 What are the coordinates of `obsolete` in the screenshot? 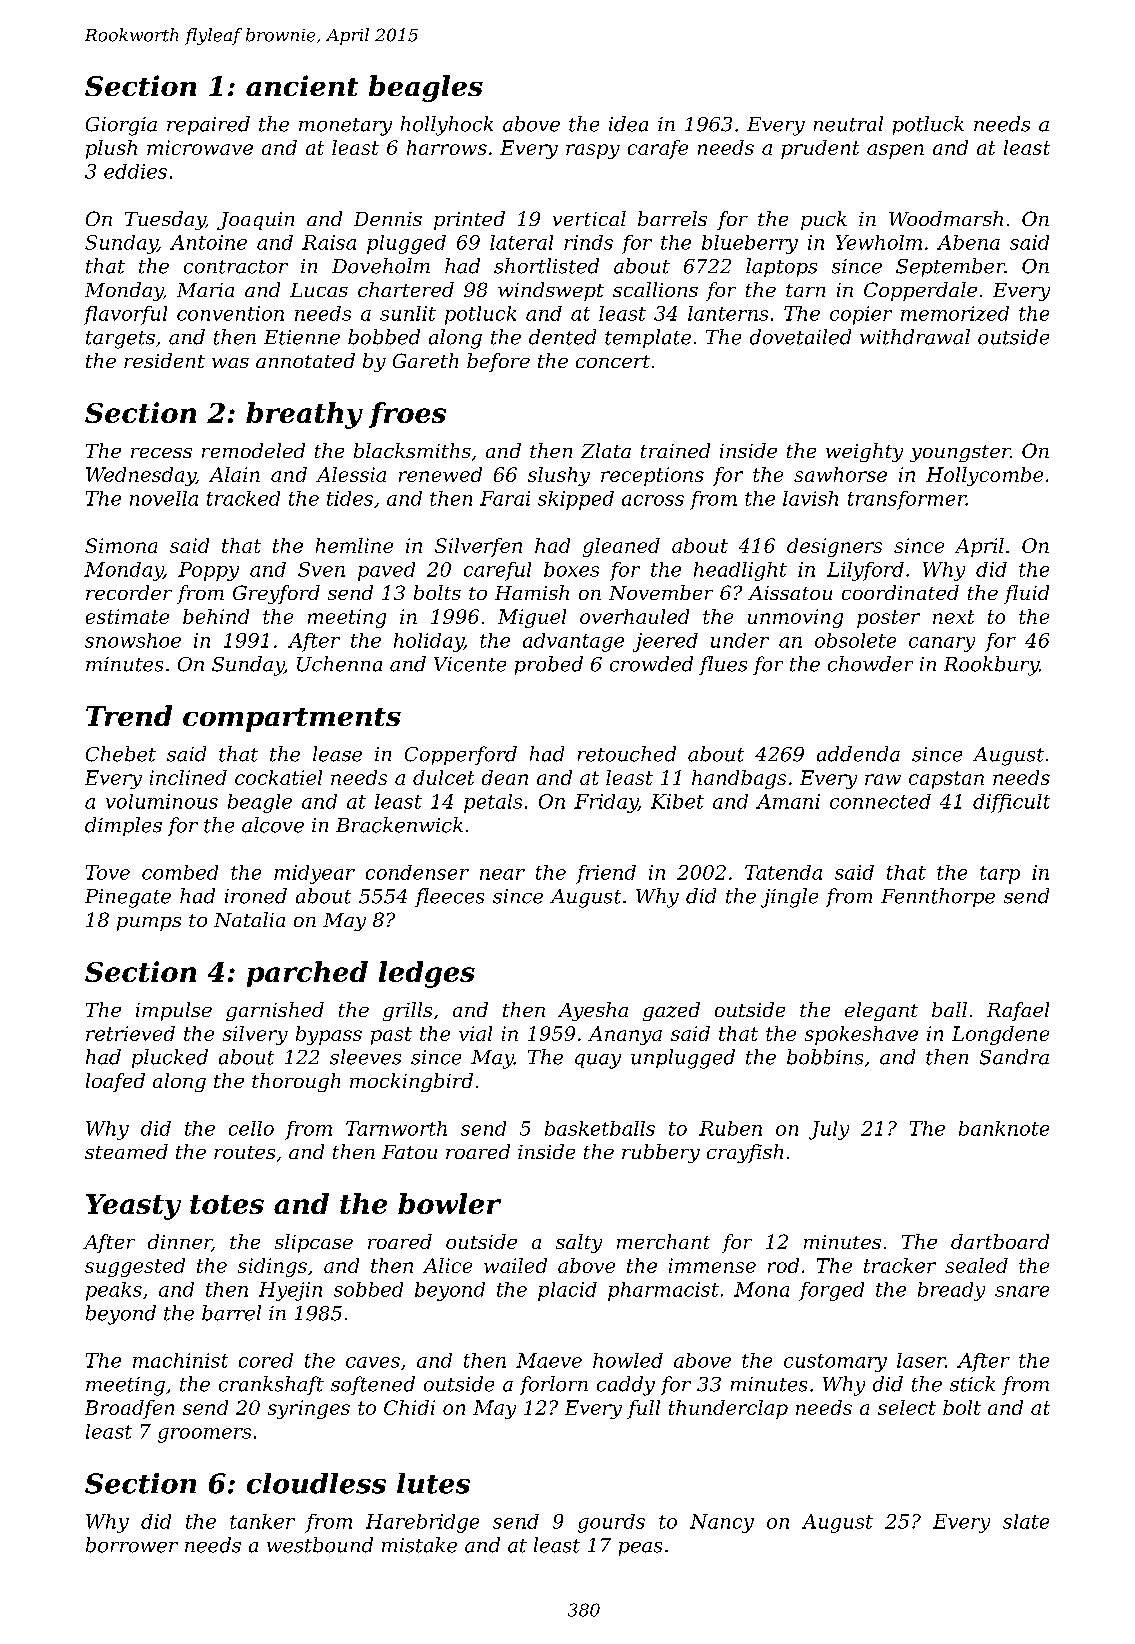 It's located at (855, 640).
